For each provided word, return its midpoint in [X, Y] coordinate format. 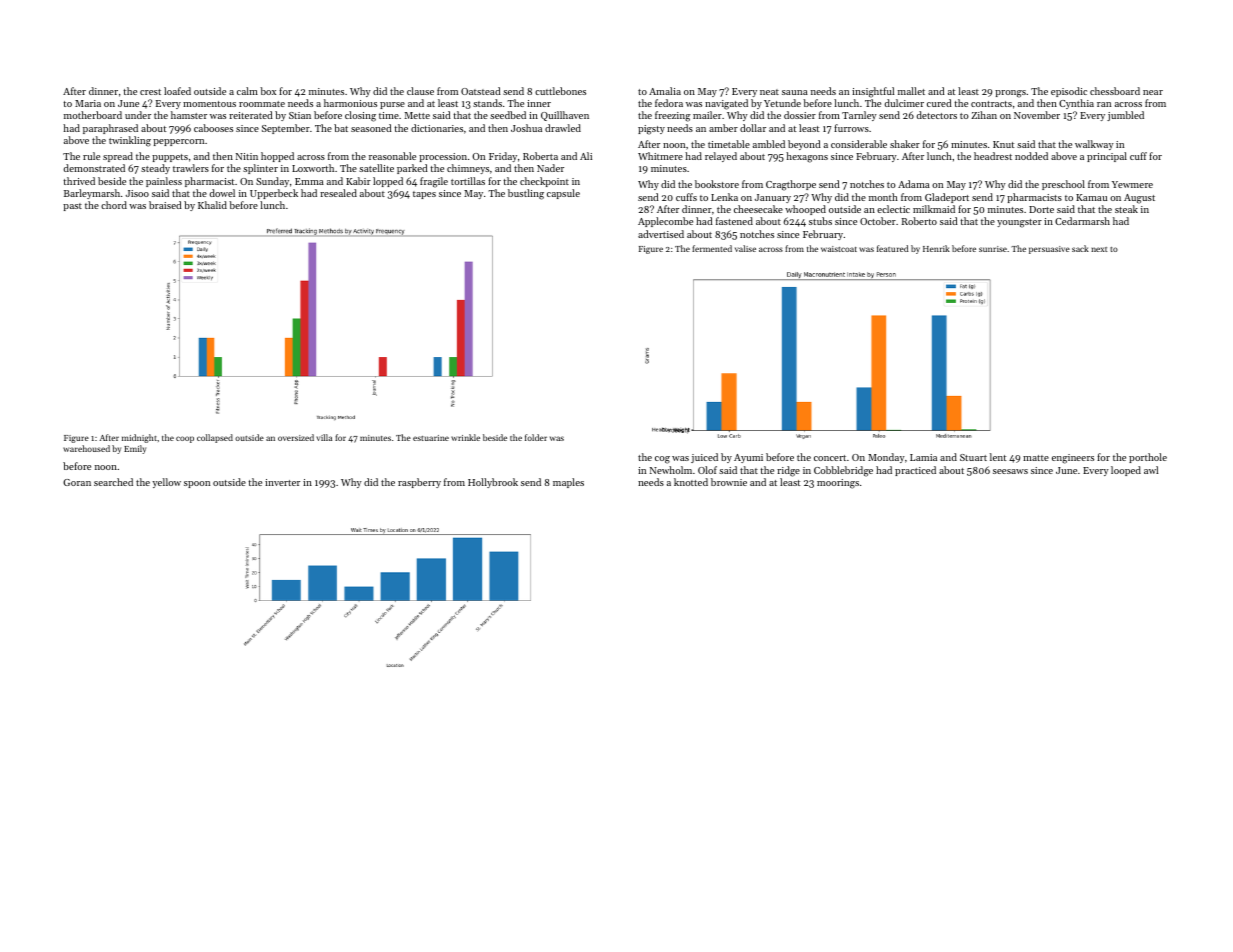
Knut [1004, 144]
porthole [1148, 458]
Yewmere [1132, 184]
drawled [563, 128]
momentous [209, 104]
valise [745, 248]
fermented [712, 248]
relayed [721, 157]
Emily [135, 449]
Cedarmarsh [1082, 221]
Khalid [212, 205]
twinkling [130, 141]
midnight [139, 438]
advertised [661, 234]
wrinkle [465, 437]
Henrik [936, 248]
